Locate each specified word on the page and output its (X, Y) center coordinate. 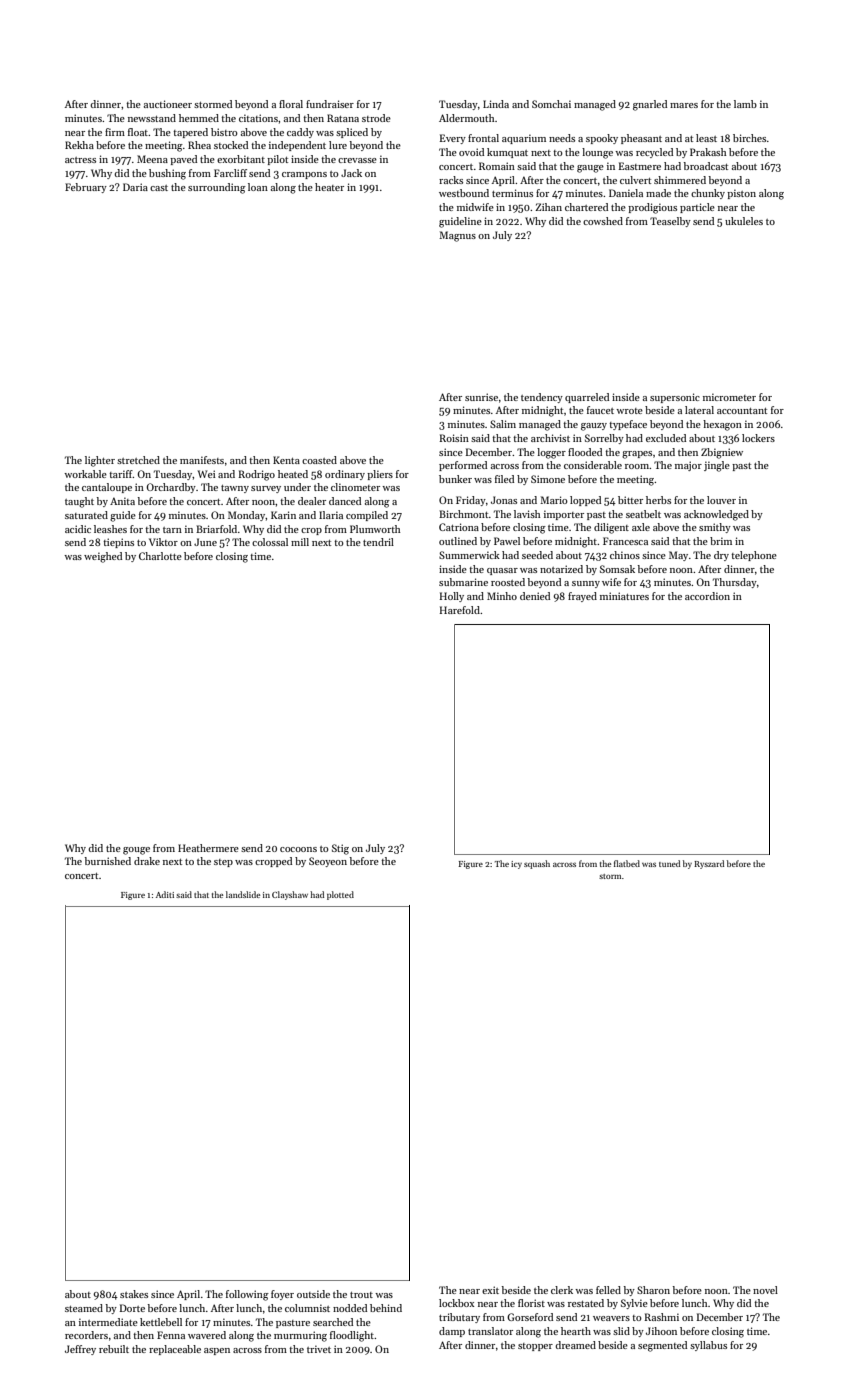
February (86, 188)
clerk (562, 1290)
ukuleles (744, 221)
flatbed (627, 863)
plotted (340, 895)
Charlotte (160, 556)
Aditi (165, 894)
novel (765, 1290)
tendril (378, 542)
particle (697, 208)
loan (258, 187)
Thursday (735, 583)
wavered (207, 1335)
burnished (108, 861)
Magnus (457, 236)
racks (451, 180)
